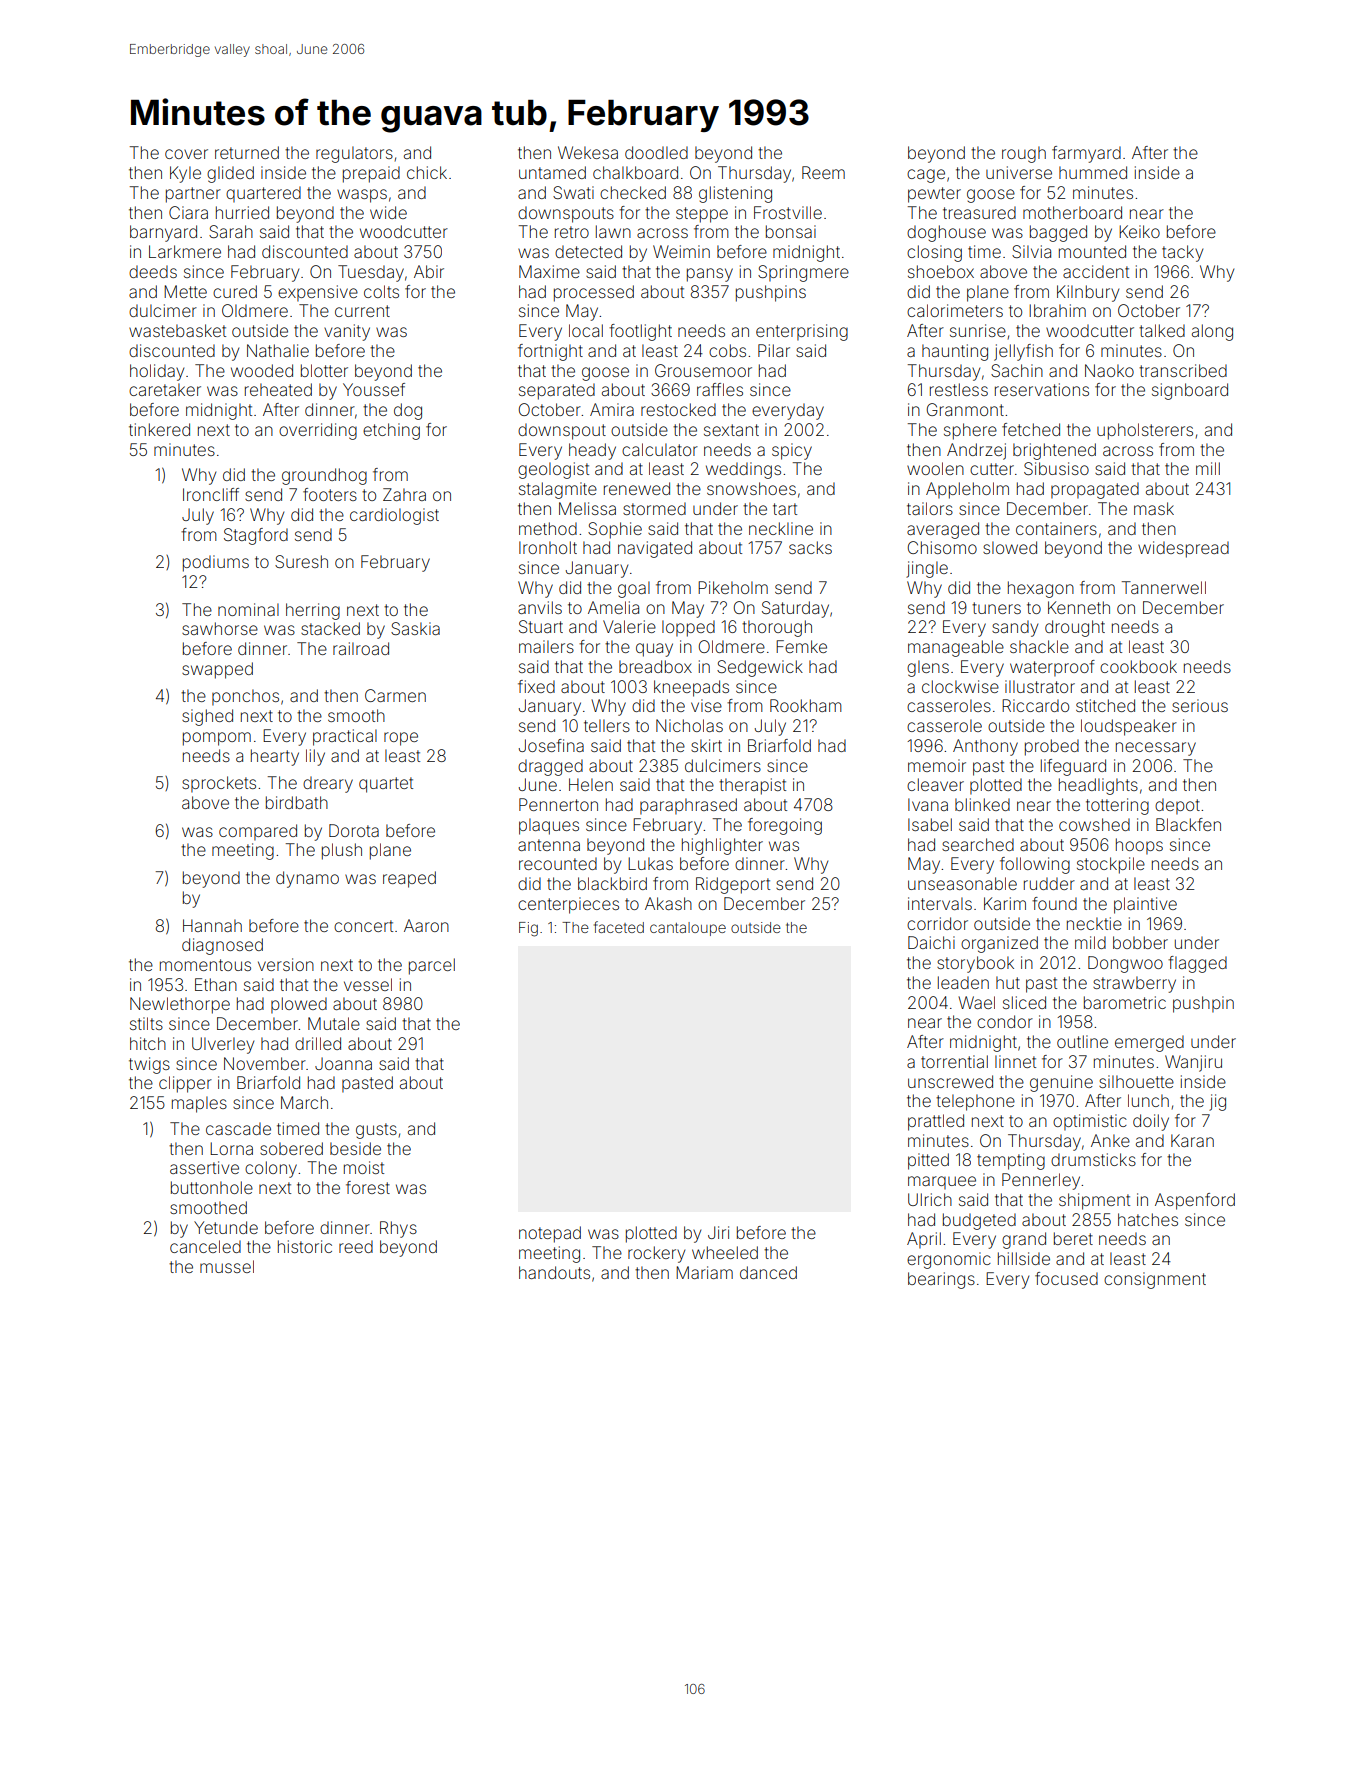 The image size is (1368, 1770). What do you see at coordinates (354, 154) in the screenshot?
I see `regulators` at bounding box center [354, 154].
